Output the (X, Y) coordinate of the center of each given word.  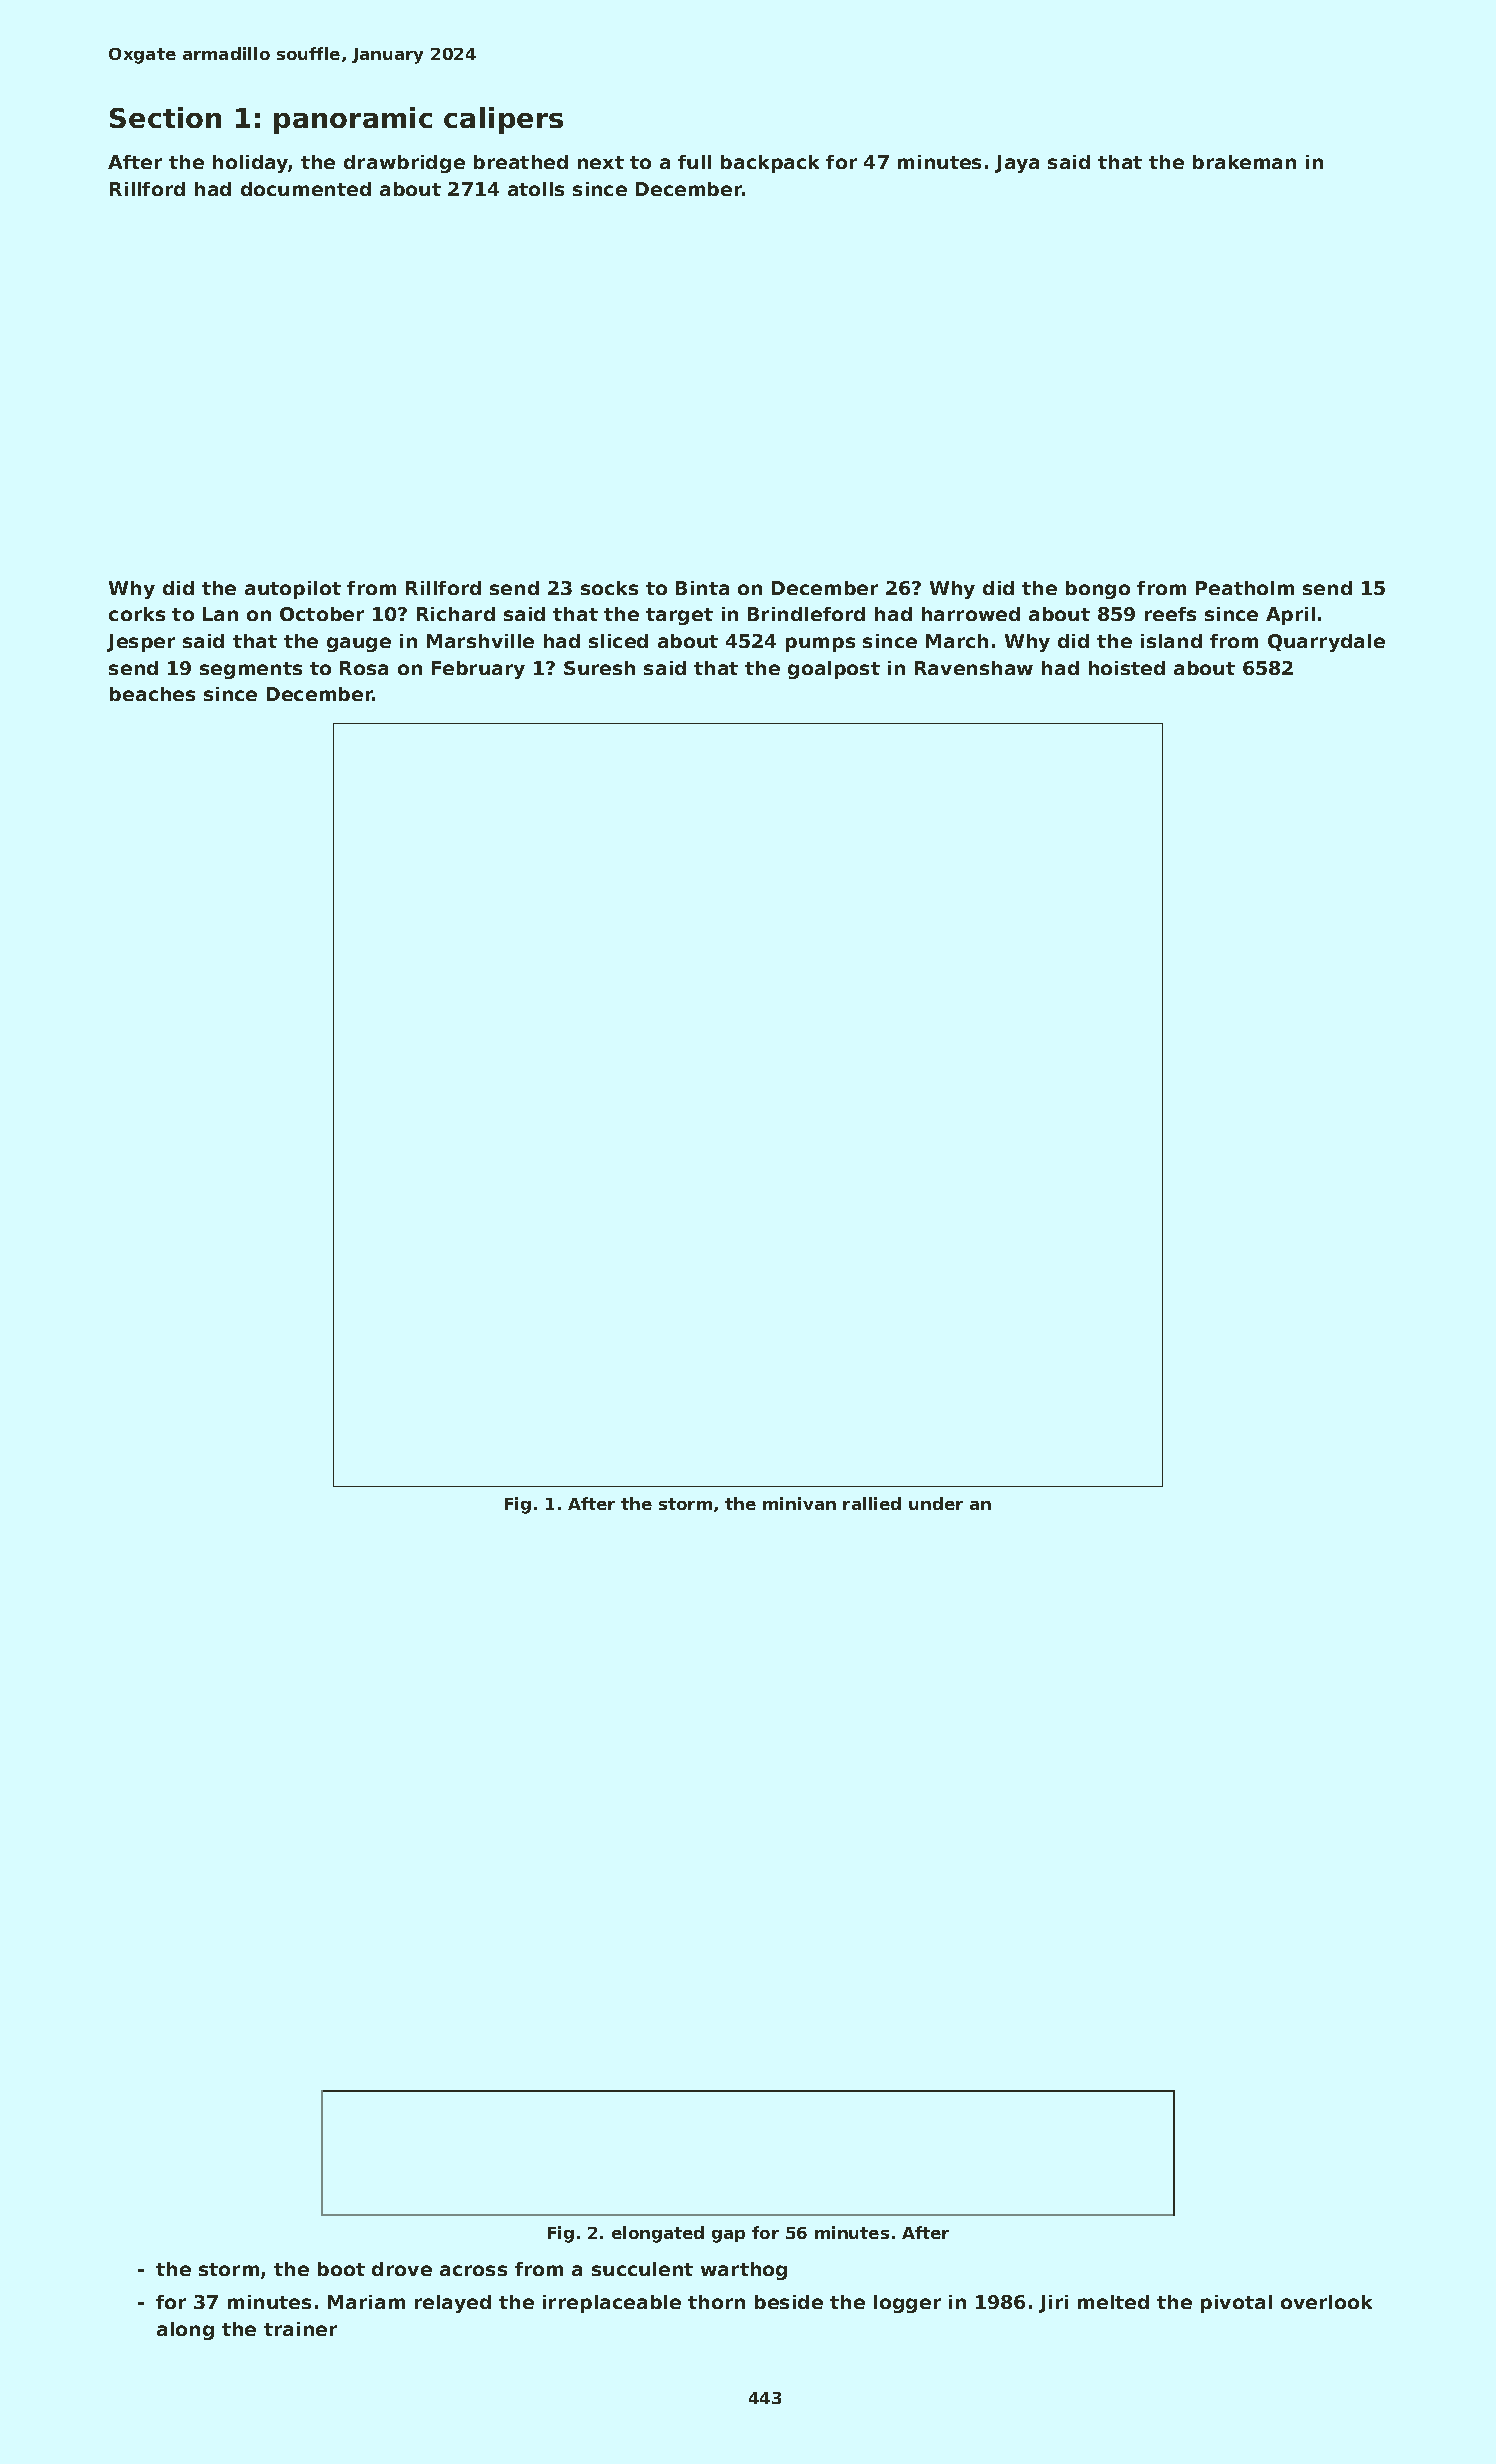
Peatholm (1245, 588)
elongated (658, 2234)
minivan (799, 1503)
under (936, 1503)
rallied (872, 1503)
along (185, 2331)
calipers (503, 120)
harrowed (971, 614)
